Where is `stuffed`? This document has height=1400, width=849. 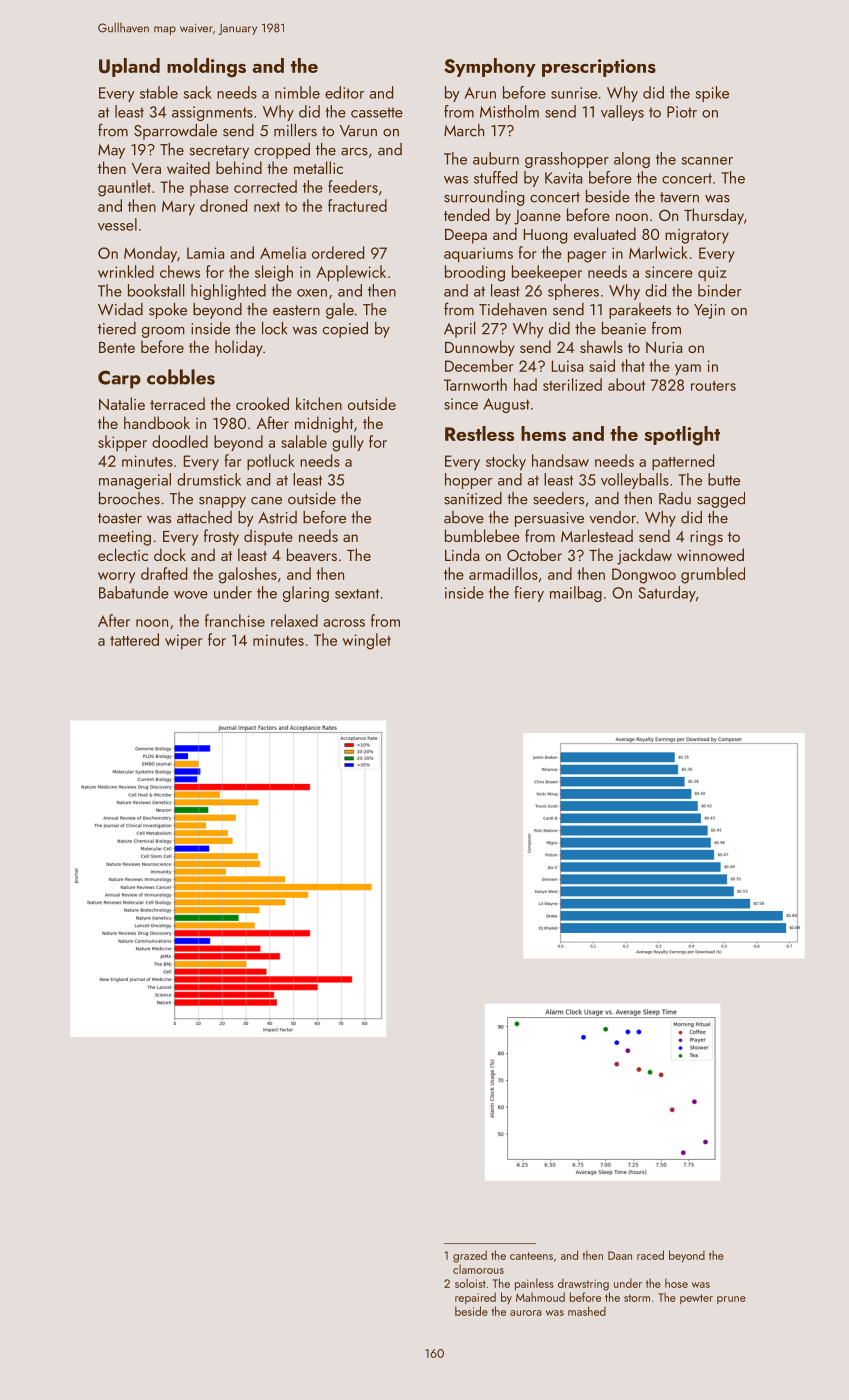 stuffed is located at coordinates (495, 177).
